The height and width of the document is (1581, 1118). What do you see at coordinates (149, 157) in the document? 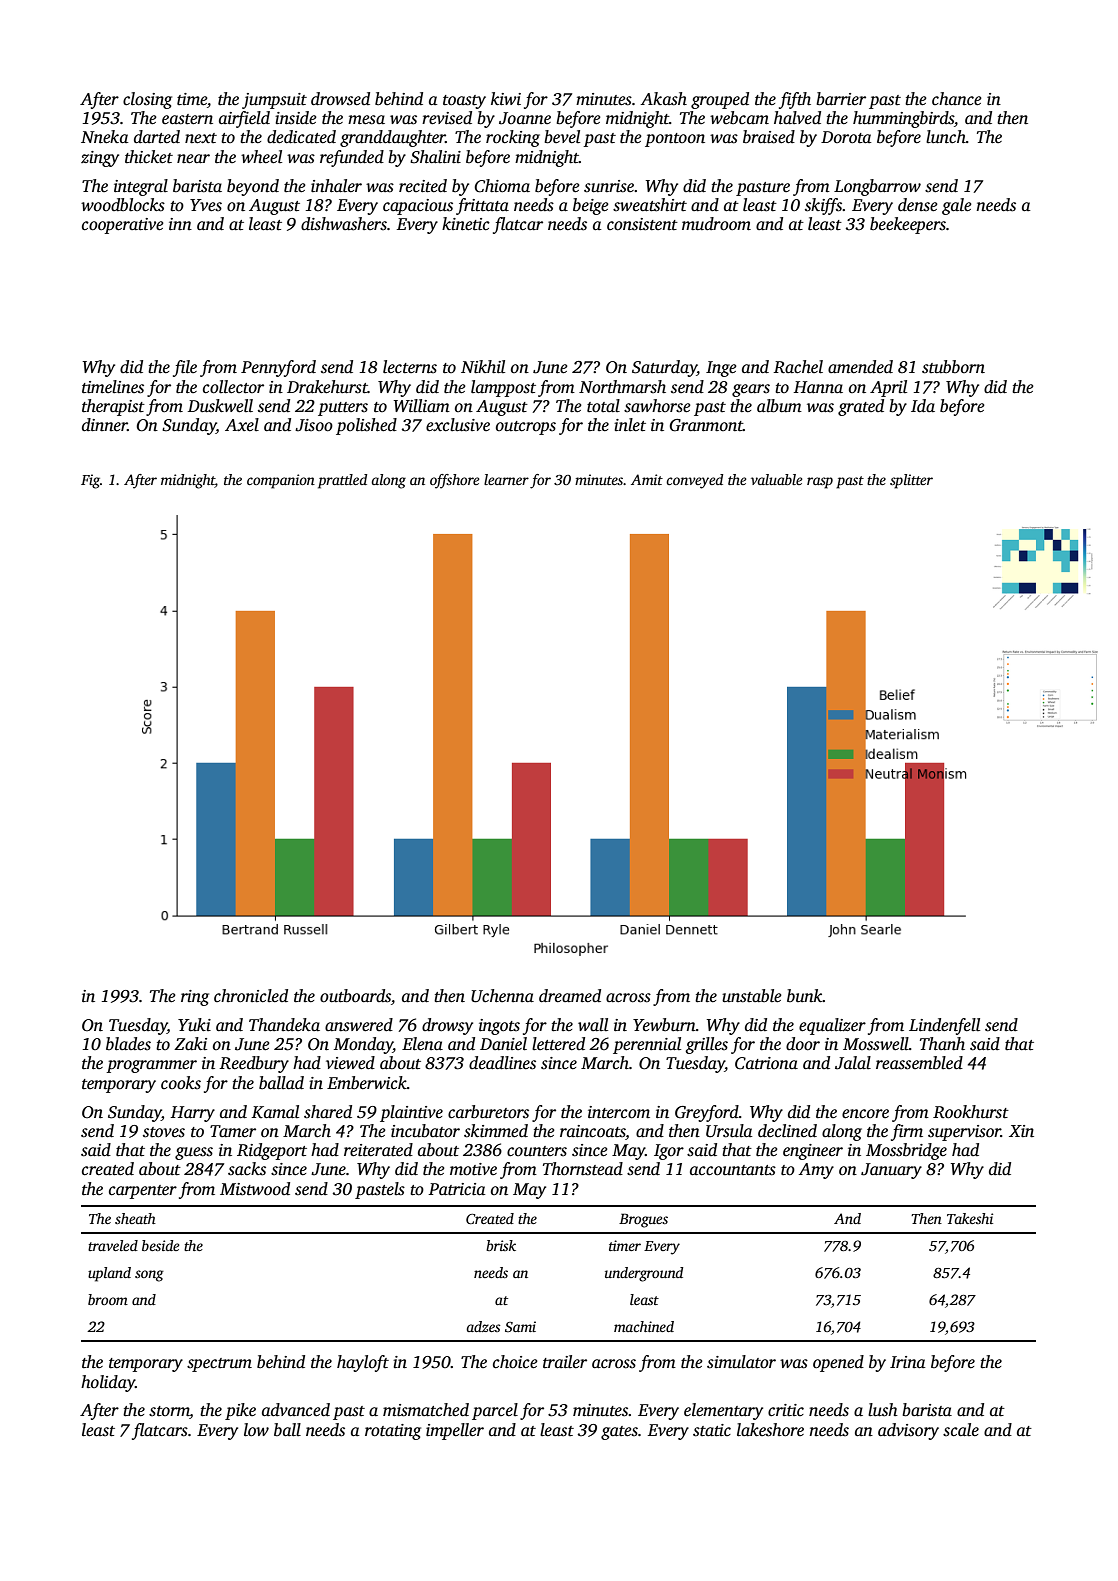
I see `thicket` at bounding box center [149, 157].
